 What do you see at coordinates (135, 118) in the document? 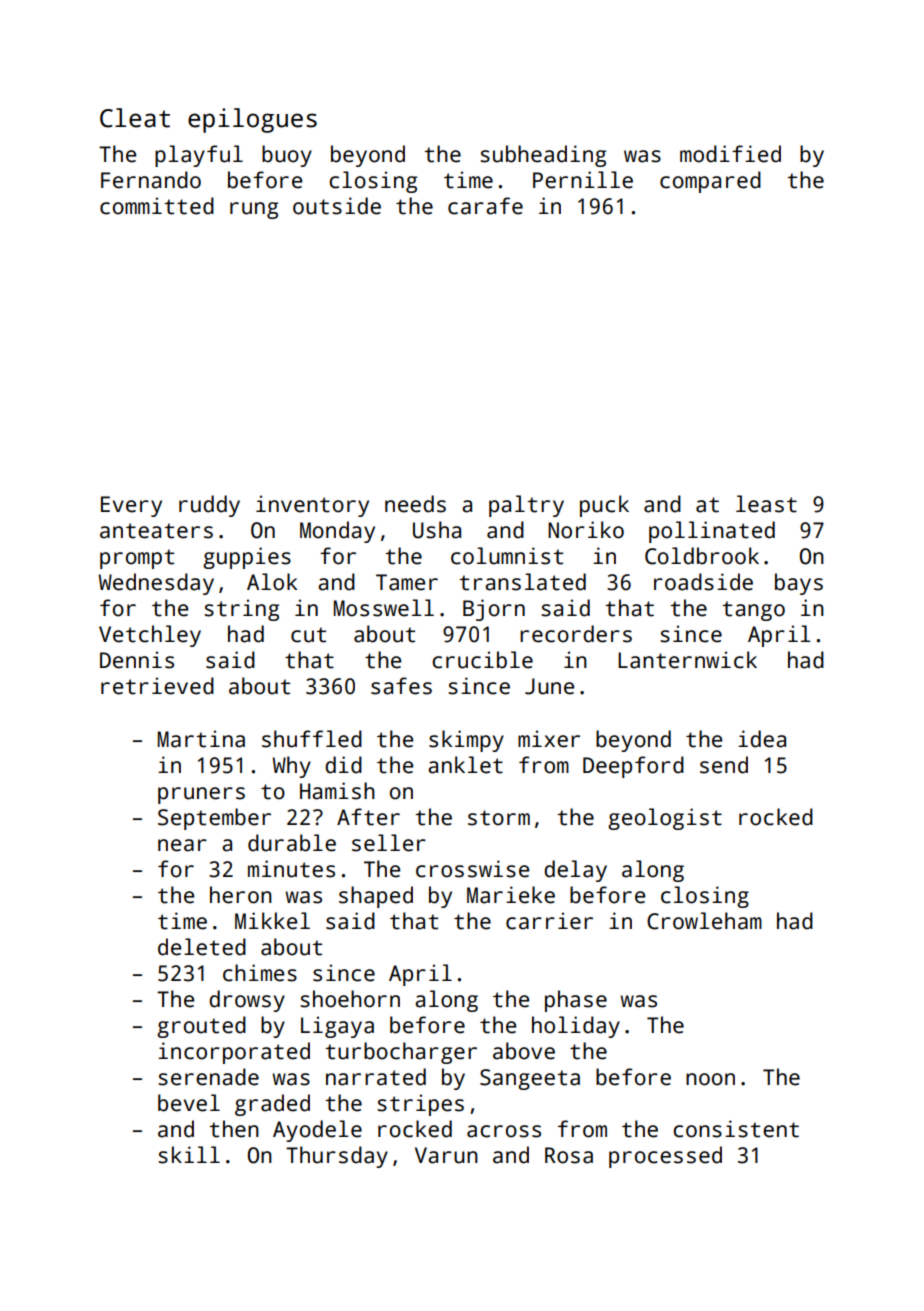
I see `Cleat` at bounding box center [135, 118].
